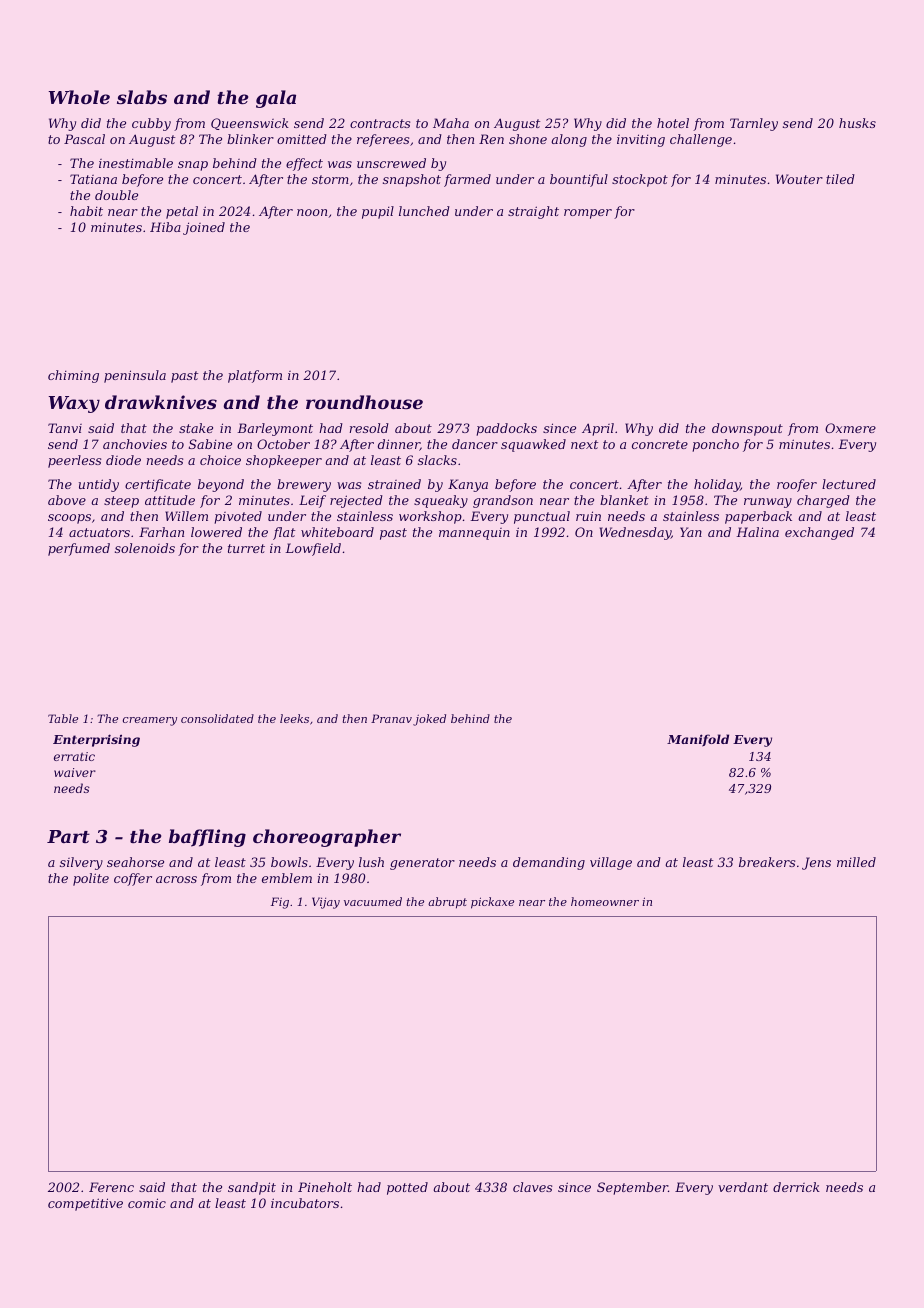 The height and width of the page is (1308, 924). What do you see at coordinates (632, 1188) in the page?
I see `September` at bounding box center [632, 1188].
